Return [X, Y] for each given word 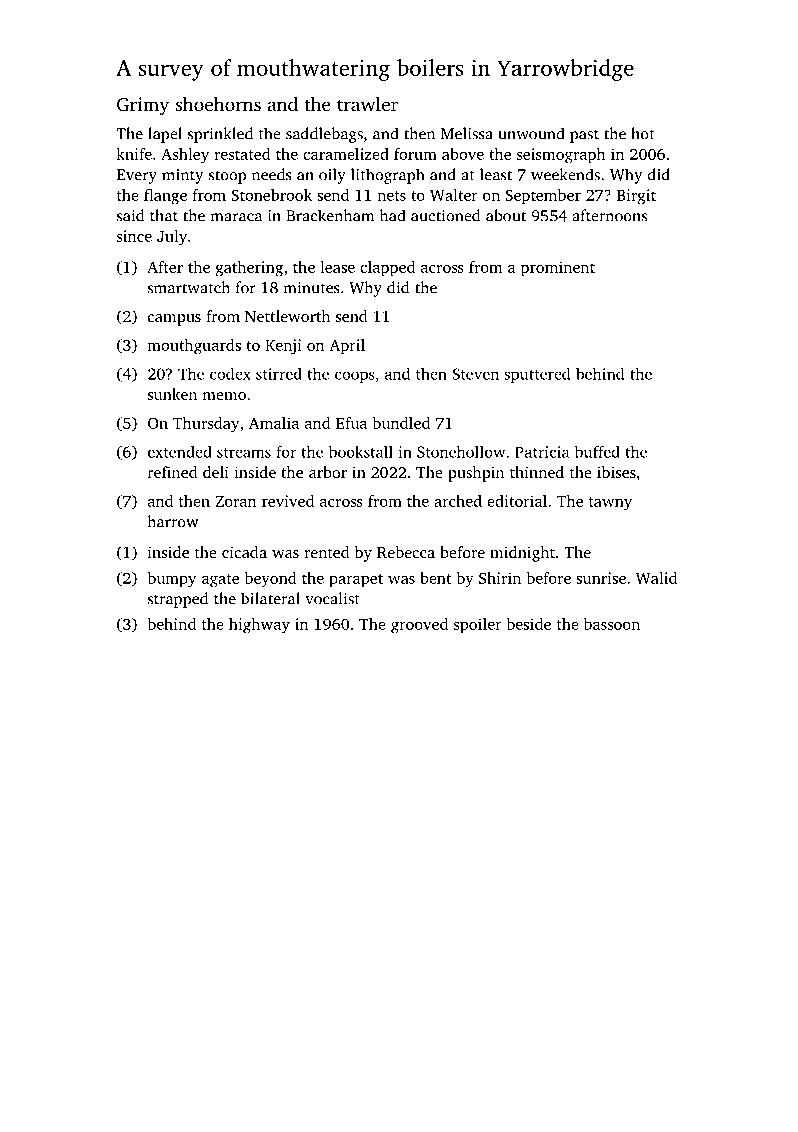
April [347, 347]
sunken [172, 394]
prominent [558, 269]
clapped [387, 269]
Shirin [500, 578]
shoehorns [218, 104]
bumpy [172, 580]
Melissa [467, 133]
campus [174, 320]
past [584, 136]
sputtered [537, 375]
